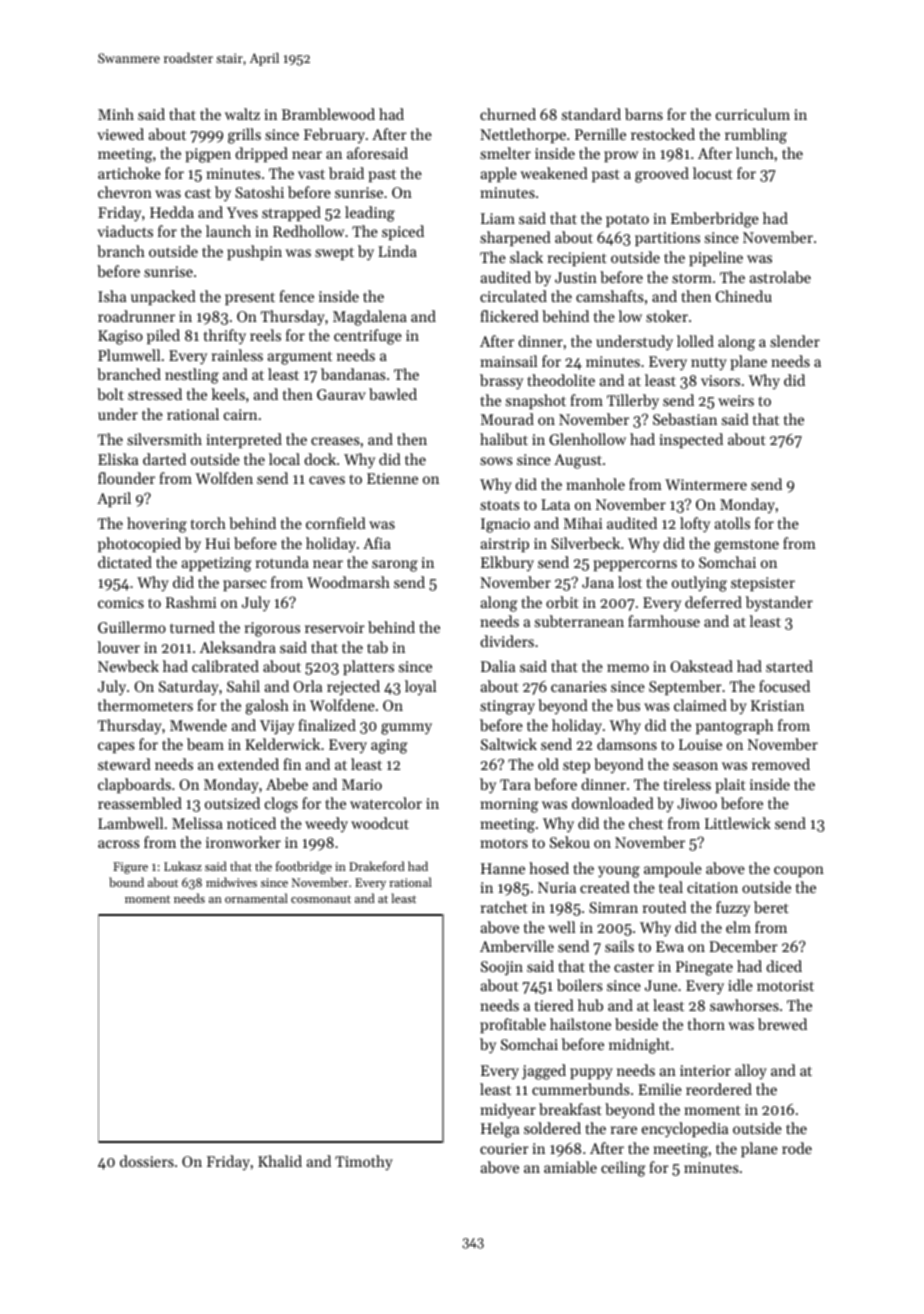 The width and height of the screenshot is (924, 1314). What do you see at coordinates (695, 766) in the screenshot?
I see `season` at bounding box center [695, 766].
